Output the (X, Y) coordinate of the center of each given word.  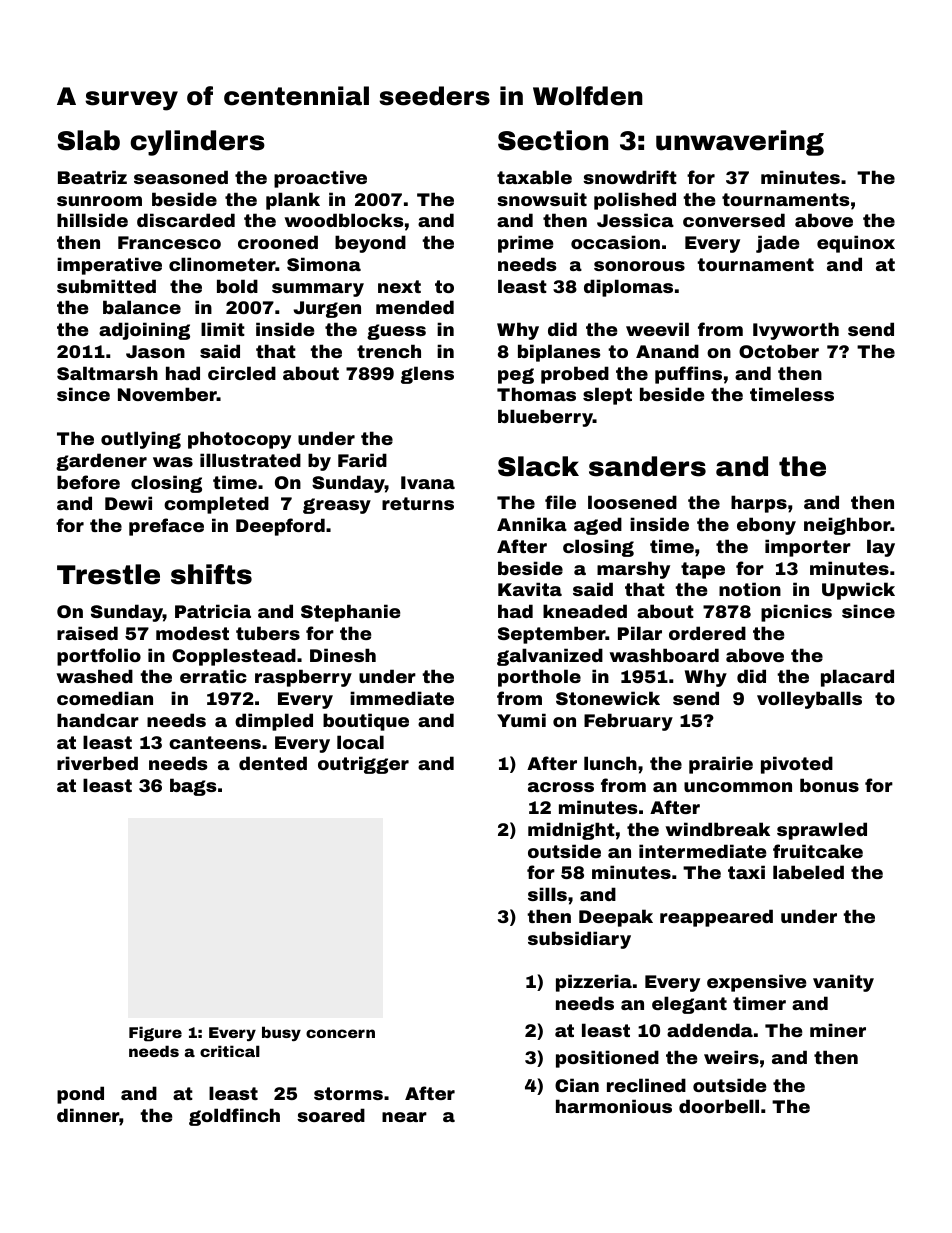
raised (87, 633)
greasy (337, 506)
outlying (141, 440)
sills (547, 894)
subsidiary (579, 940)
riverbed (97, 763)
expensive (756, 983)
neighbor (847, 526)
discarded (186, 220)
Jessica (635, 220)
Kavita (530, 589)
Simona (324, 264)
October (779, 351)
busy (281, 1033)
